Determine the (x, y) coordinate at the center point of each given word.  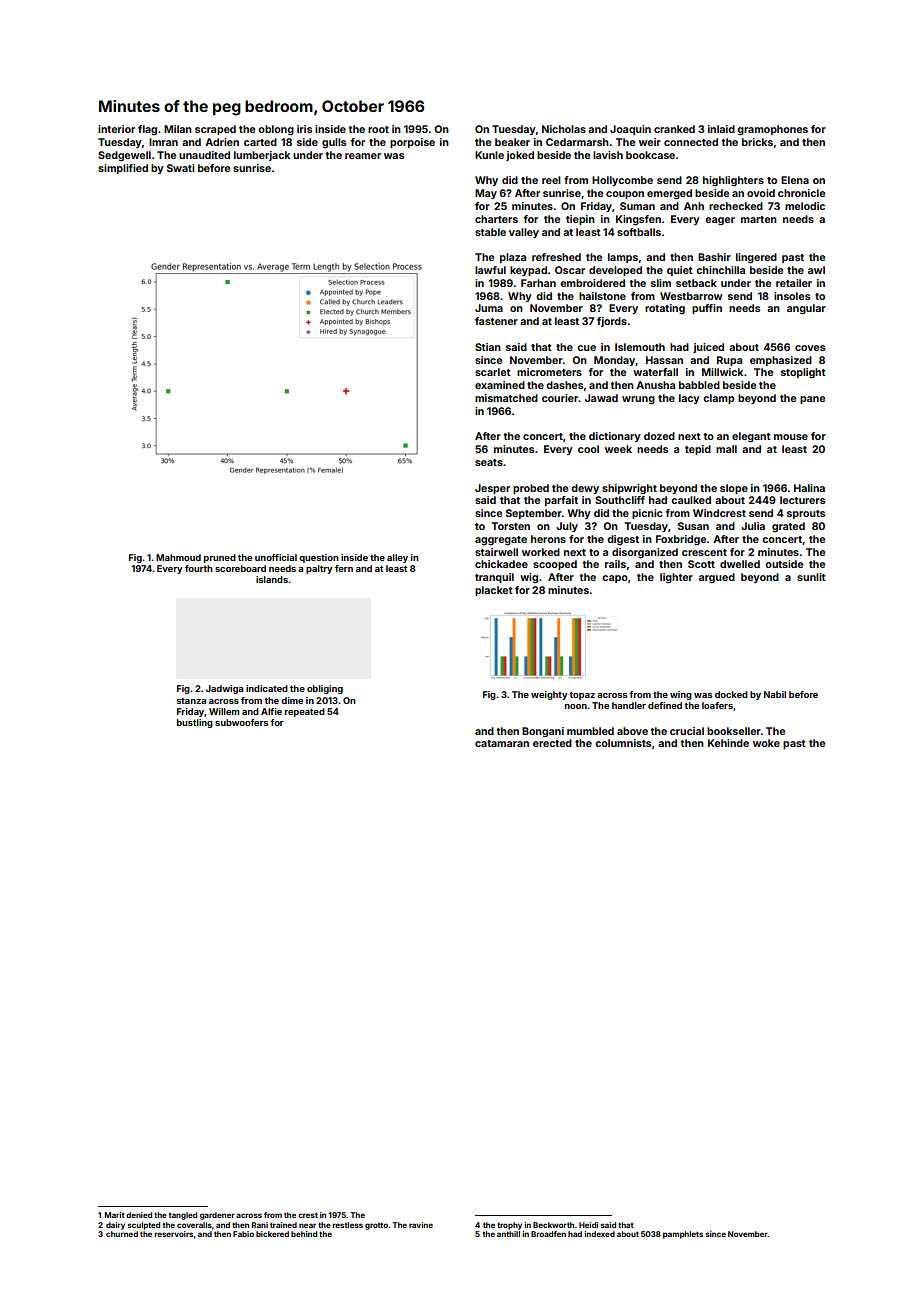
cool (588, 449)
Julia (753, 526)
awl (816, 270)
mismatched (506, 398)
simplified (123, 169)
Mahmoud (178, 557)
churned (122, 1234)
